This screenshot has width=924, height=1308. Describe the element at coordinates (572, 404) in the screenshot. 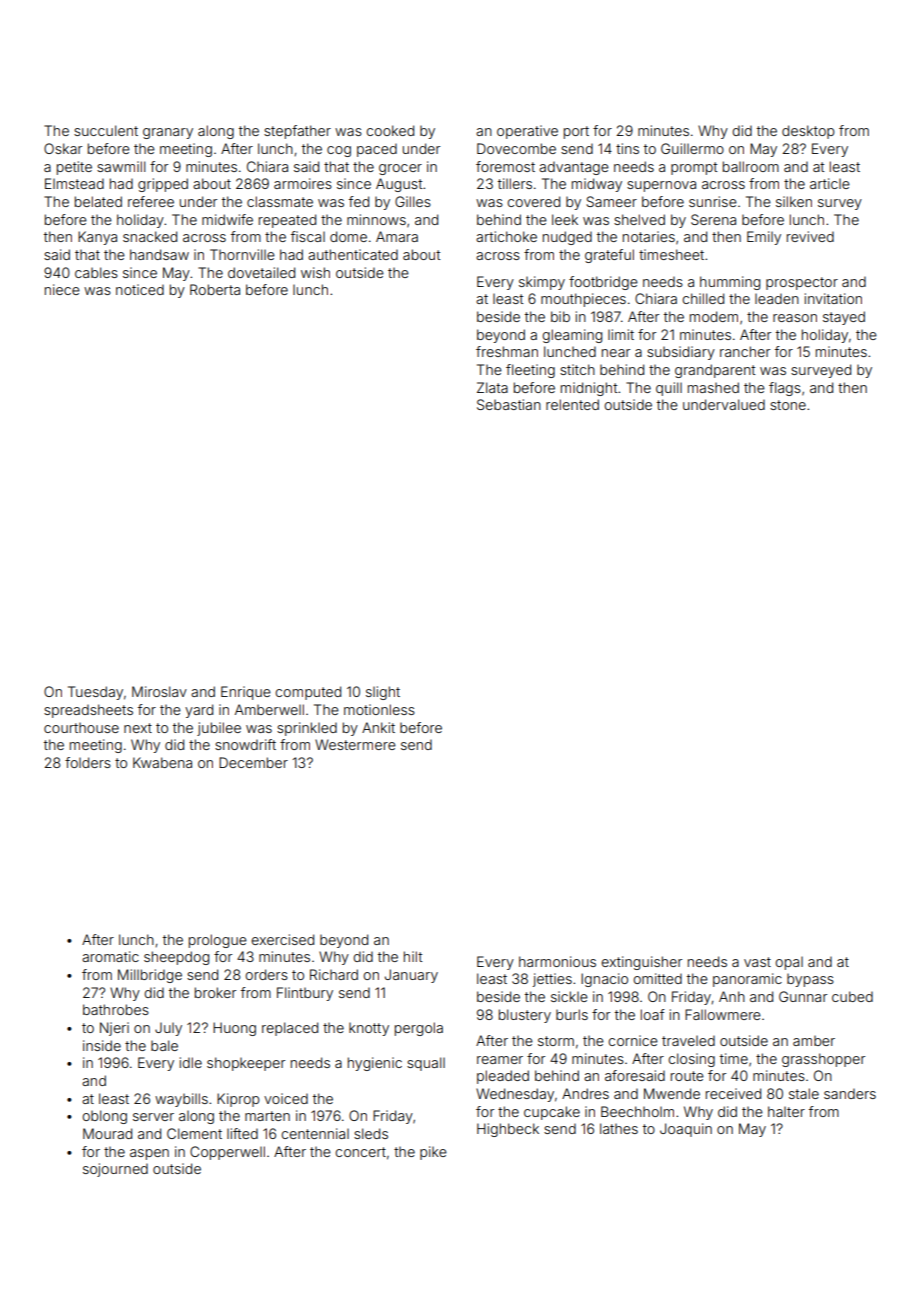

I see `relented` at that location.
